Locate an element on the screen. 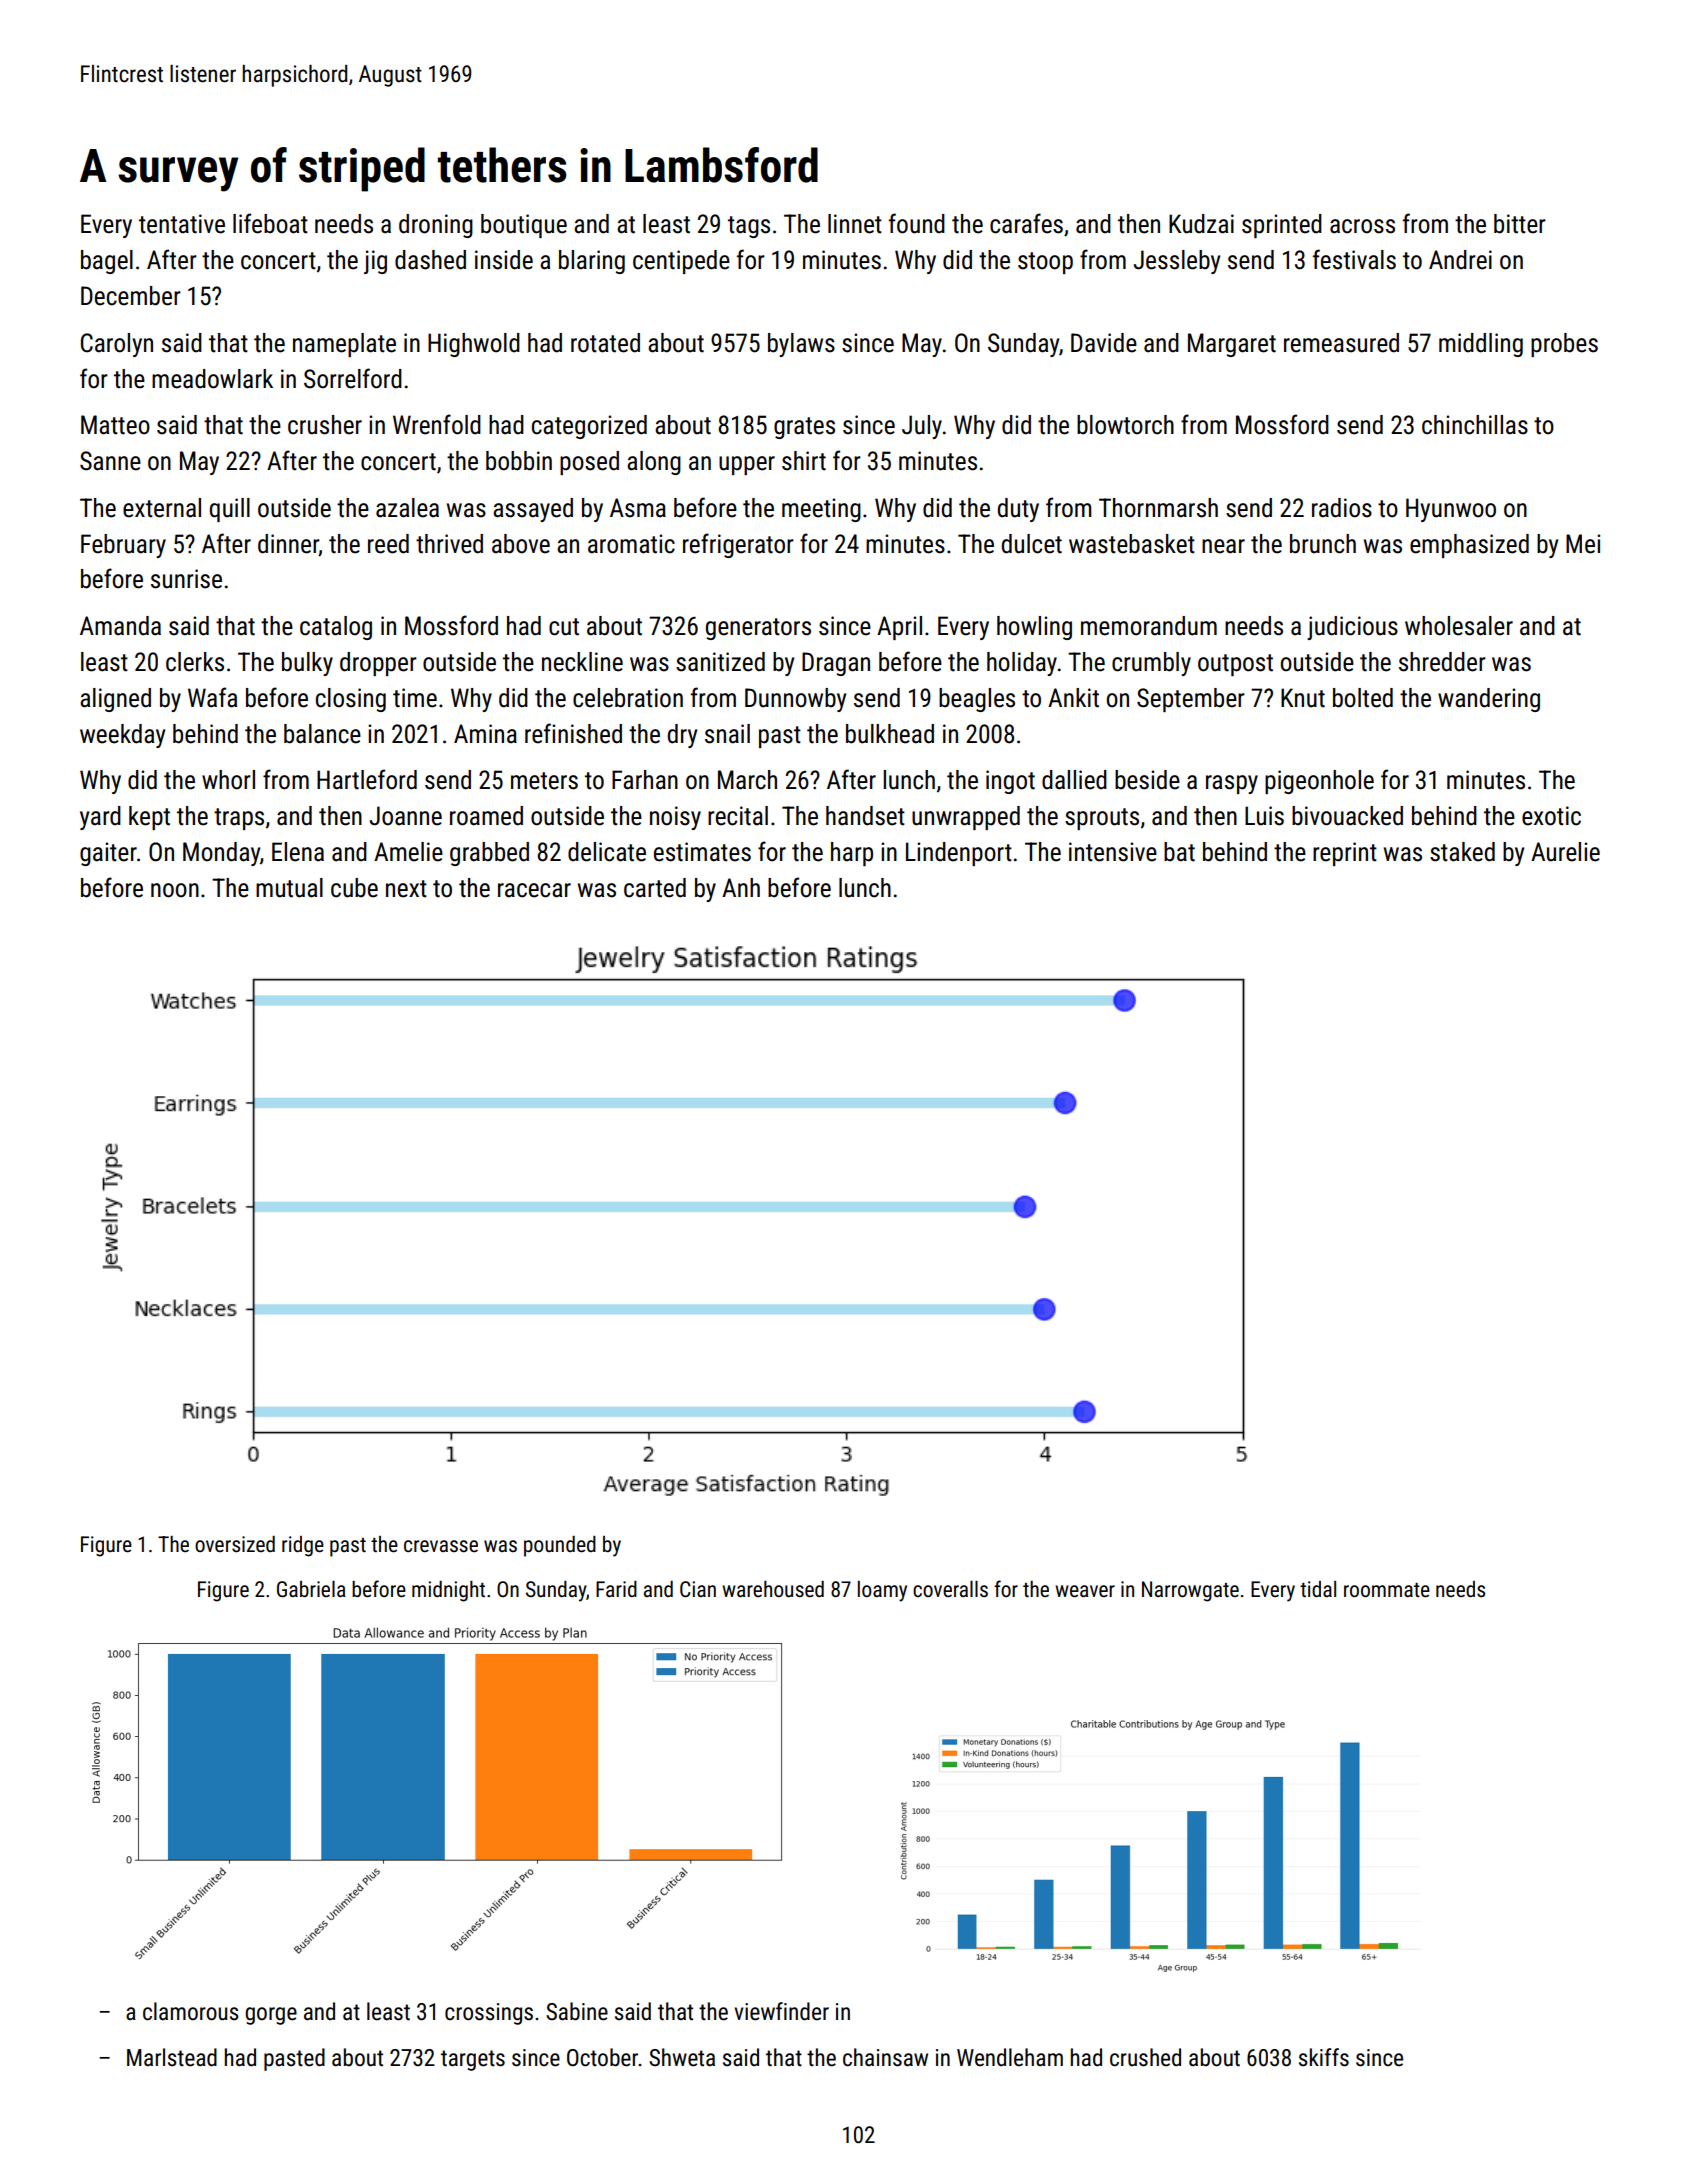  cut is located at coordinates (564, 627).
